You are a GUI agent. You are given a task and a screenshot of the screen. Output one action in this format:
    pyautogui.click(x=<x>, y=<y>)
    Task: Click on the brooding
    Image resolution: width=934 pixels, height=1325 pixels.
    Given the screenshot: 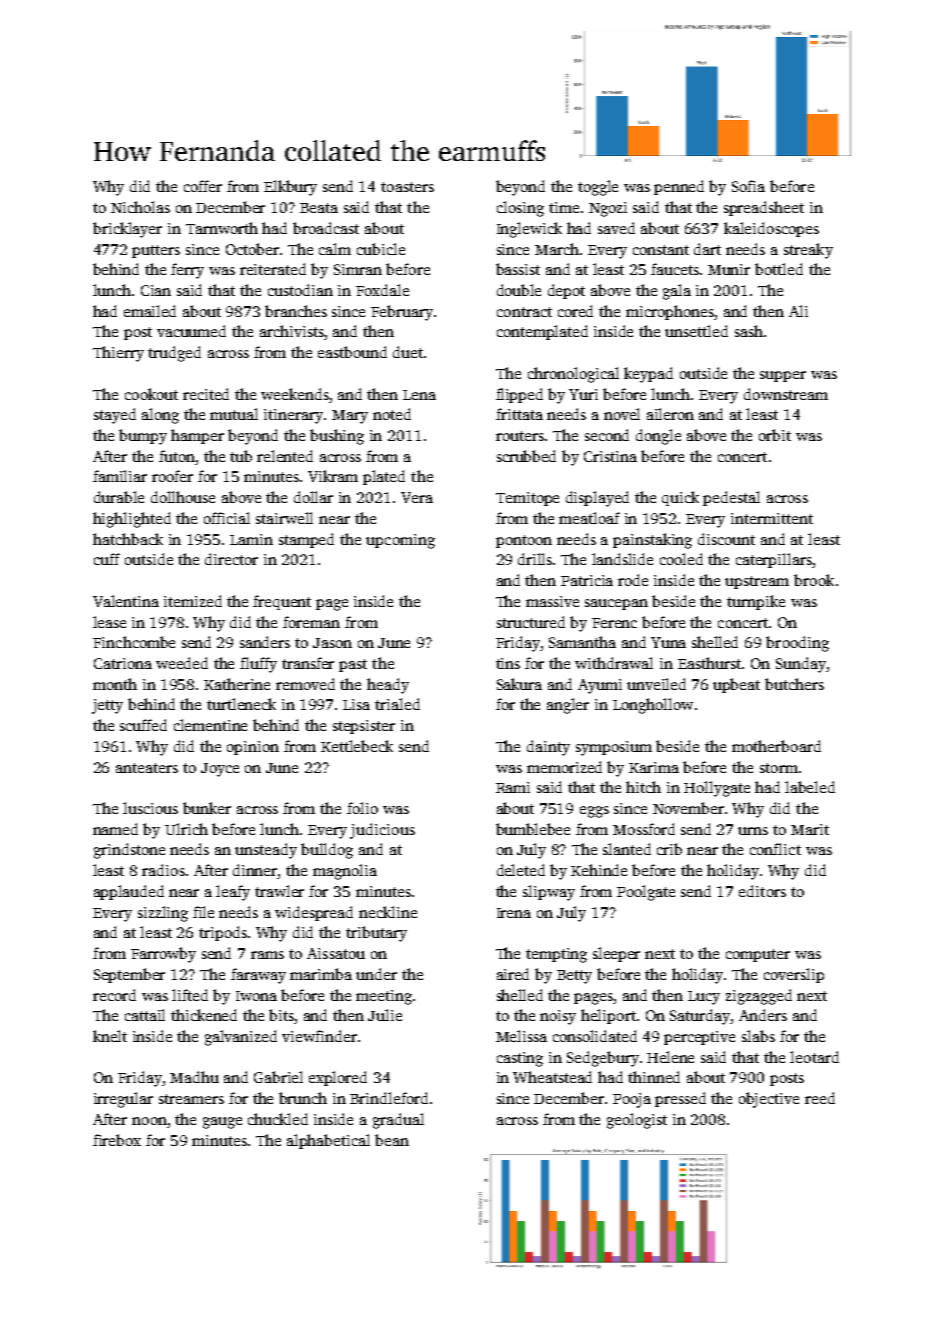 What is the action you would take?
    pyautogui.click(x=797, y=644)
